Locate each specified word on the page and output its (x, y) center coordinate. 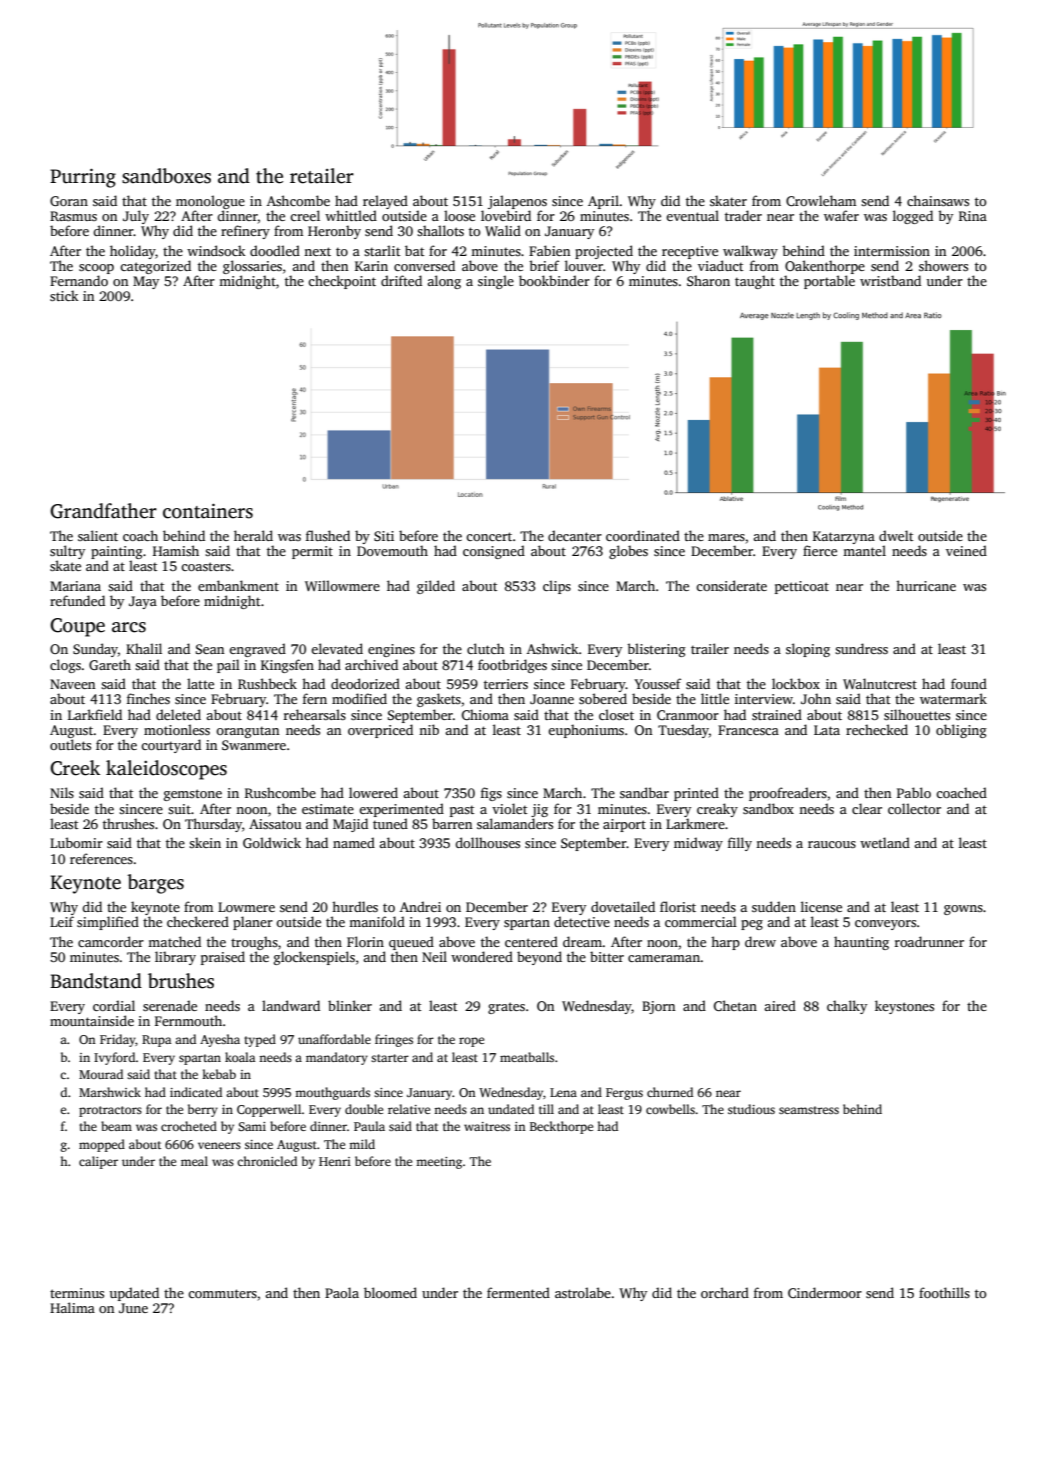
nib (429, 729)
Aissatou (275, 824)
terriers (506, 684)
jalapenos (517, 202)
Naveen (73, 684)
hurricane (926, 585)
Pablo (914, 792)
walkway (750, 252)
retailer (322, 176)
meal (194, 1161)
